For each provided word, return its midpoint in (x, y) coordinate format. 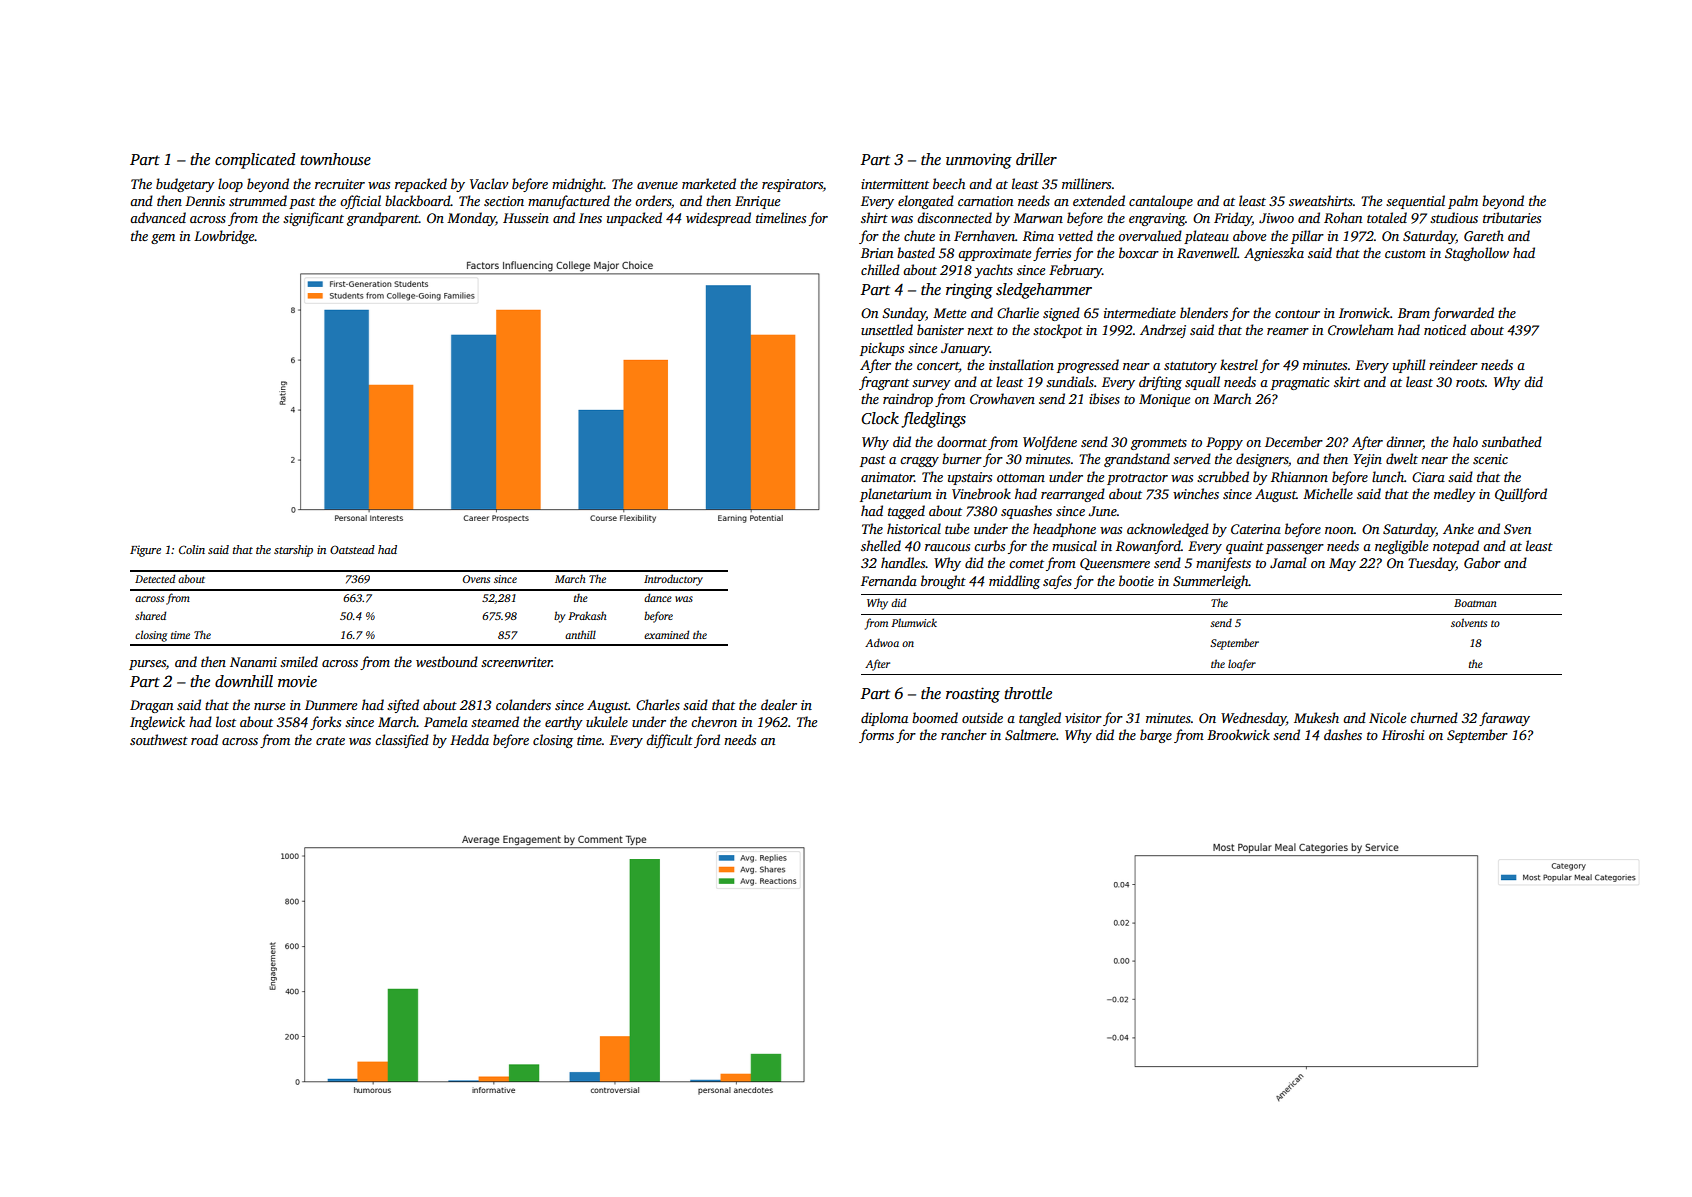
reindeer (1453, 364)
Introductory (673, 580)
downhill (244, 681)
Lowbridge (224, 237)
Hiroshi (1403, 734)
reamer (1288, 331)
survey (931, 385)
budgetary (185, 185)
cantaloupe (1161, 202)
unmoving (979, 161)
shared (150, 615)
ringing (969, 291)
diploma (884, 719)
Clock (880, 418)
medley (1455, 495)
